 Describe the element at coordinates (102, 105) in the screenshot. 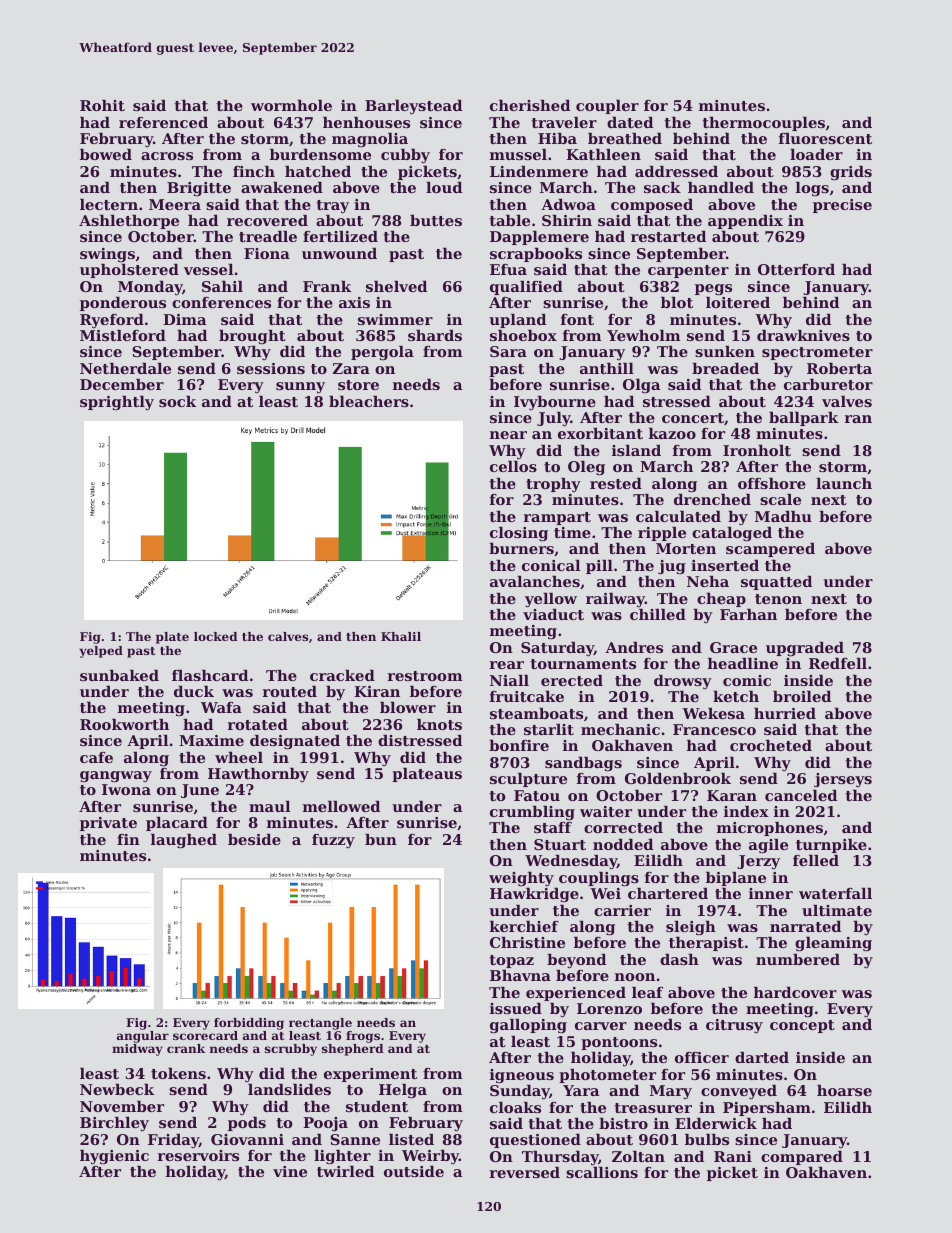

I see `Rohit` at that location.
